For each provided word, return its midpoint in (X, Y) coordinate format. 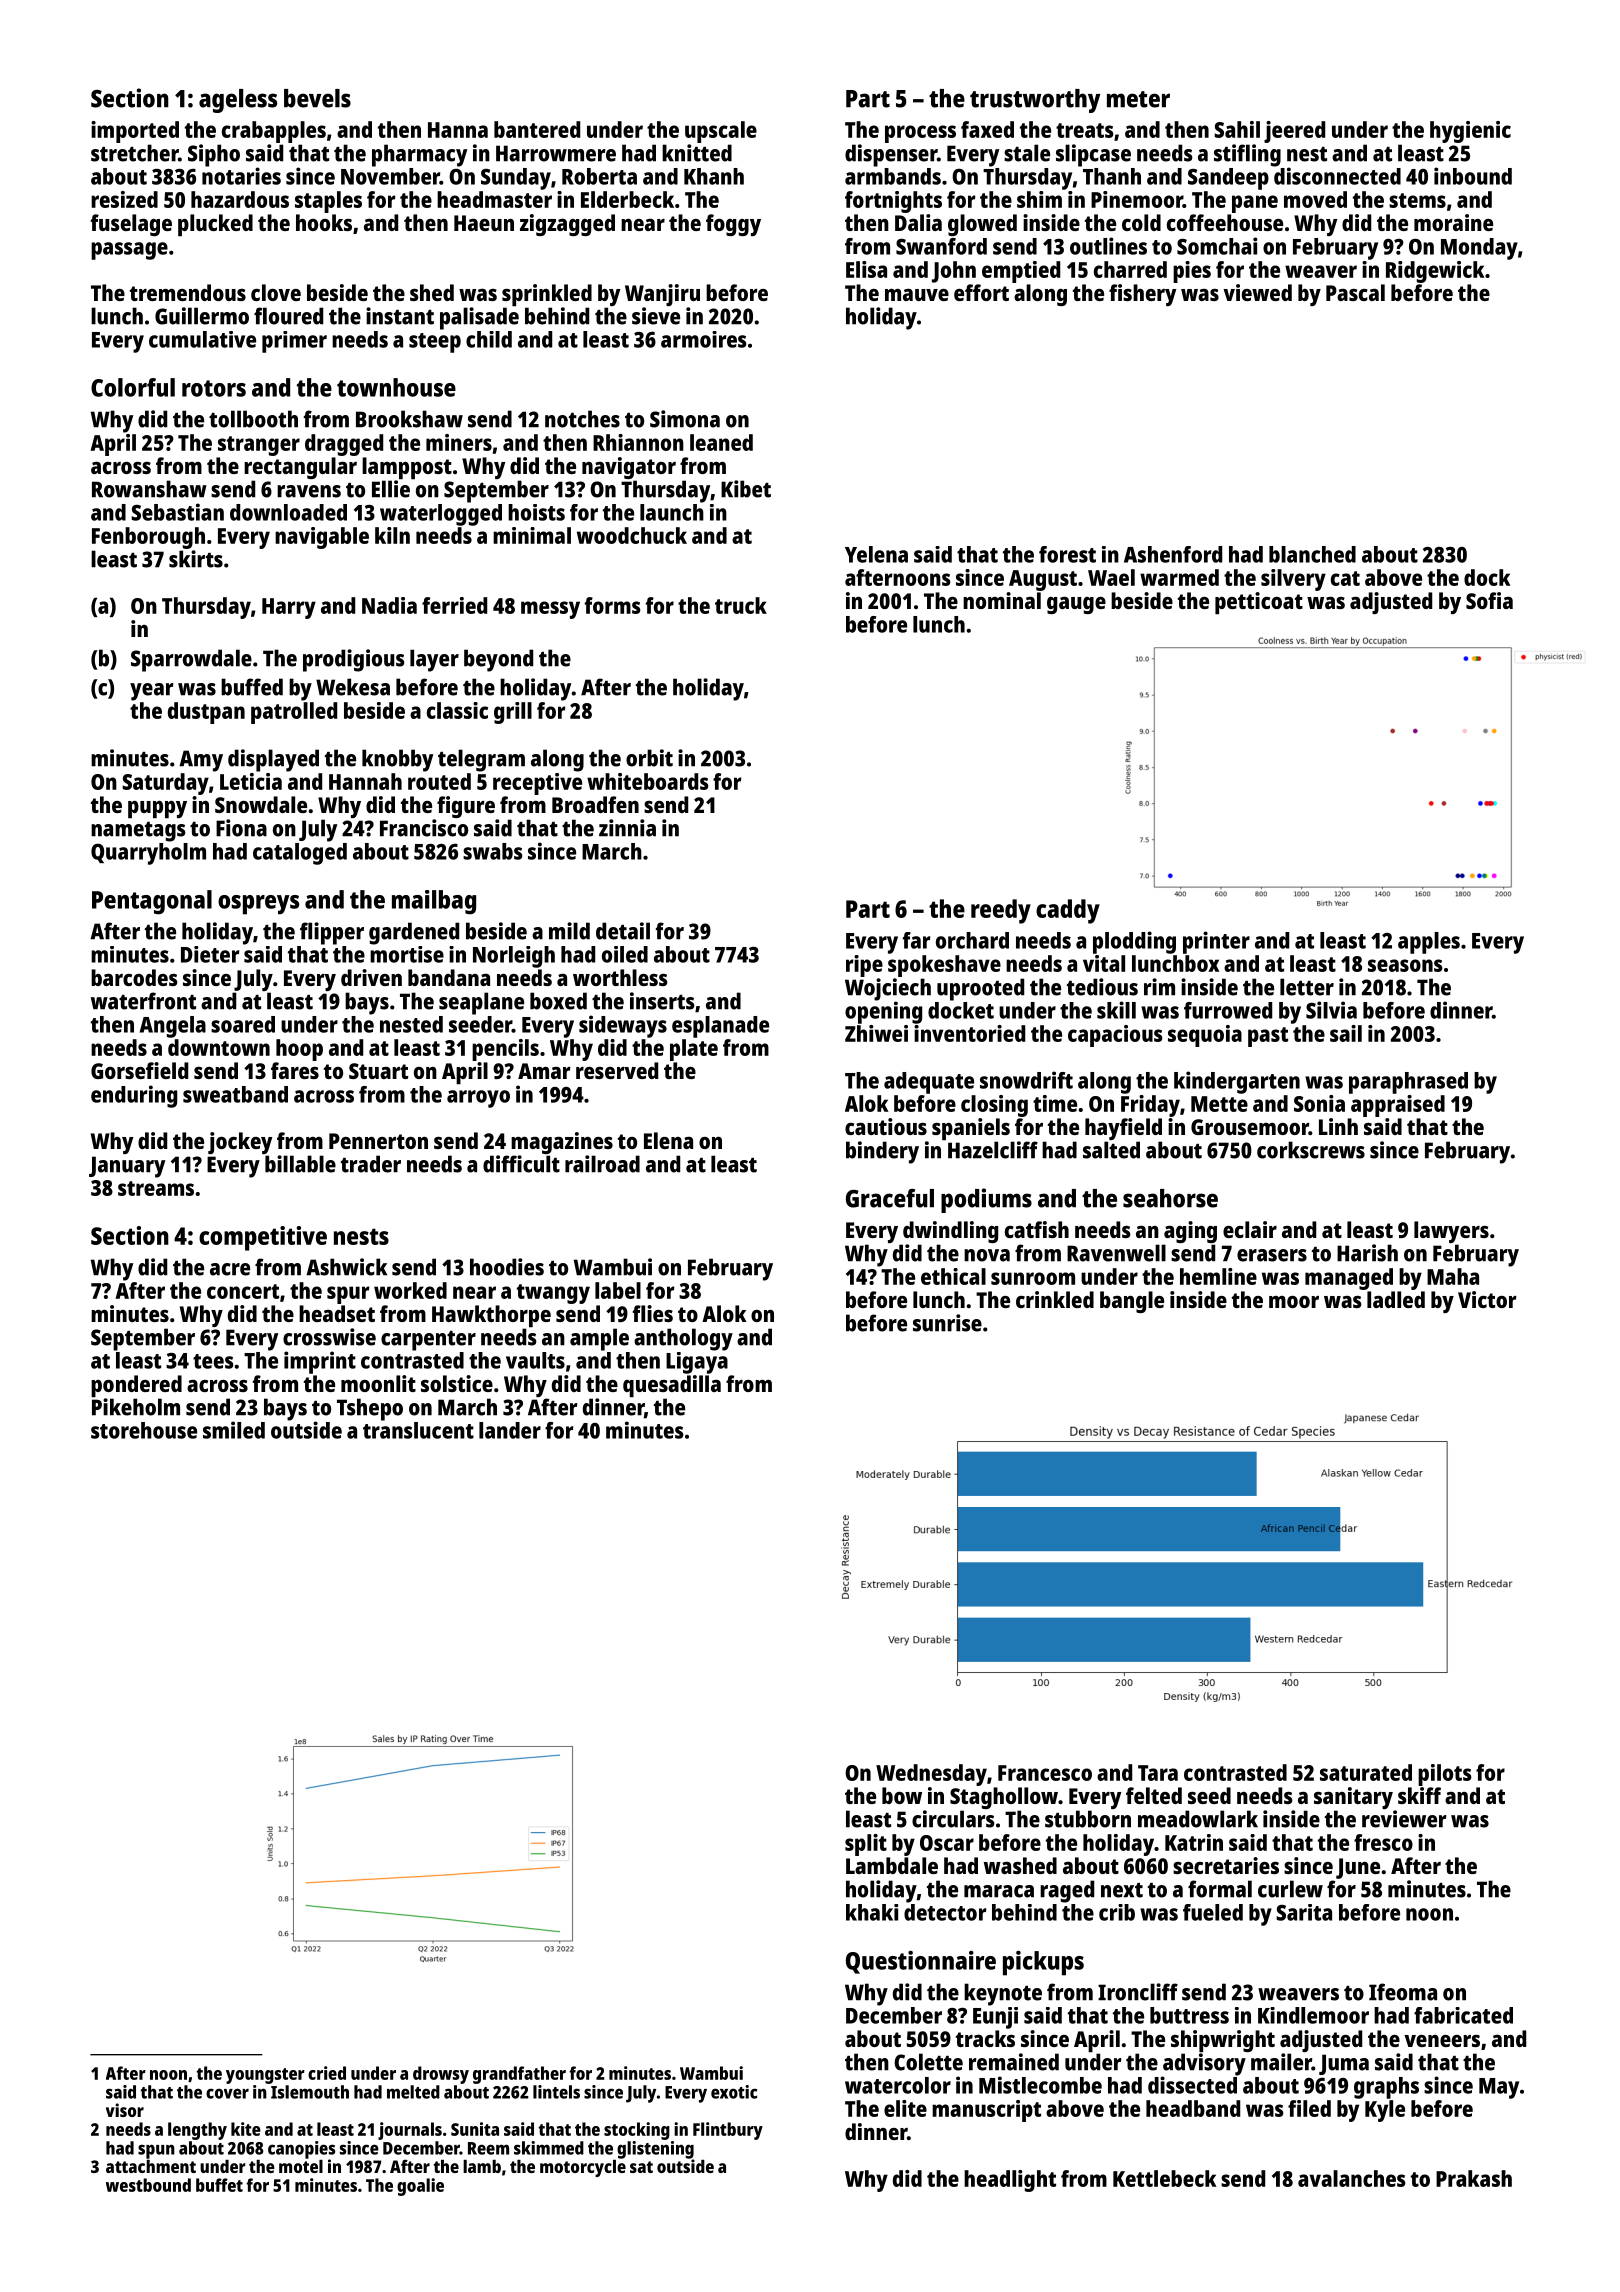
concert (243, 1291)
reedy (1001, 911)
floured (288, 316)
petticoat (1259, 603)
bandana (449, 977)
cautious (886, 1126)
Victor (1487, 1299)
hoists (536, 512)
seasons (1405, 965)
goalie (420, 2187)
